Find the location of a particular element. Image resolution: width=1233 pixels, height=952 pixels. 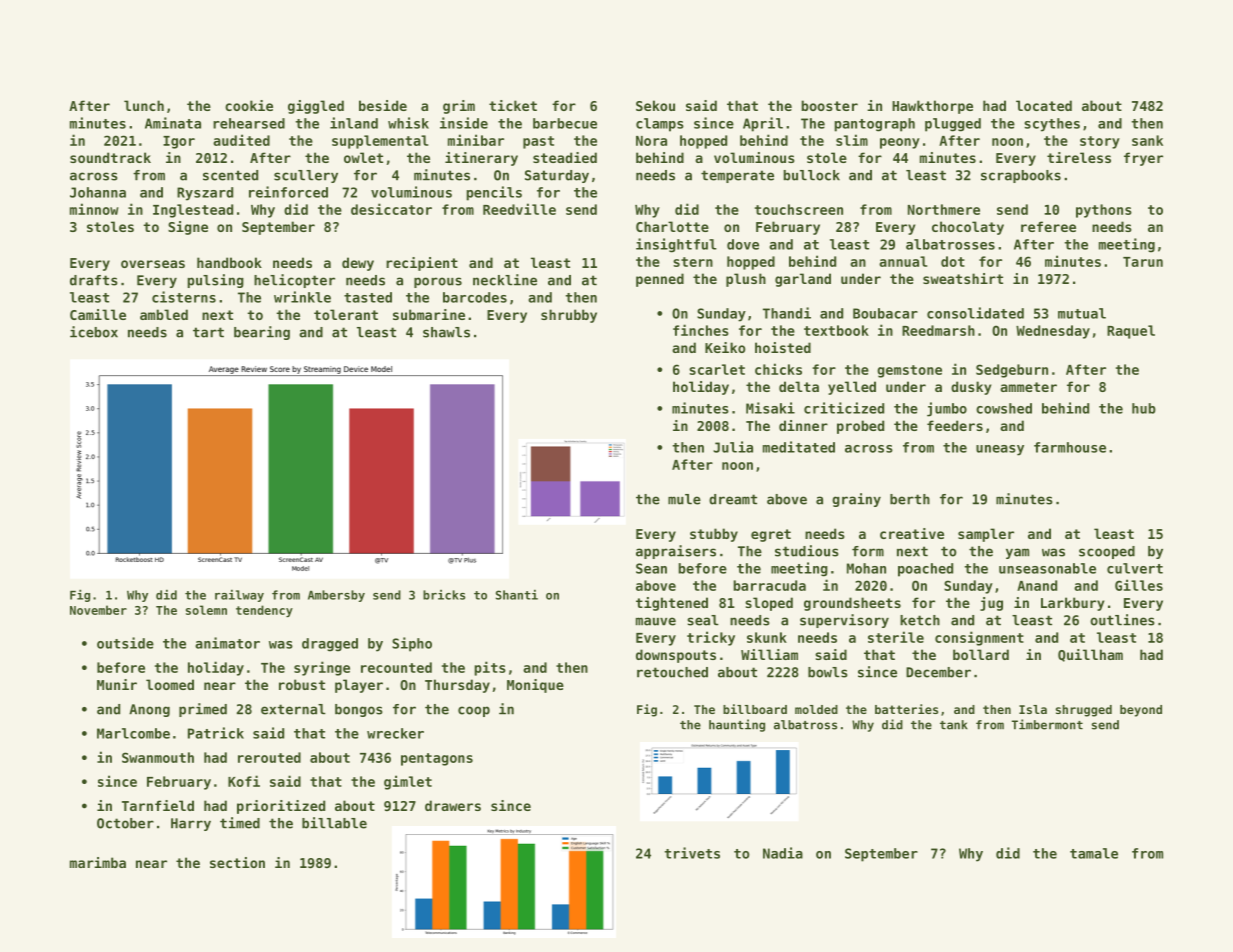

railway is located at coordinates (239, 596).
